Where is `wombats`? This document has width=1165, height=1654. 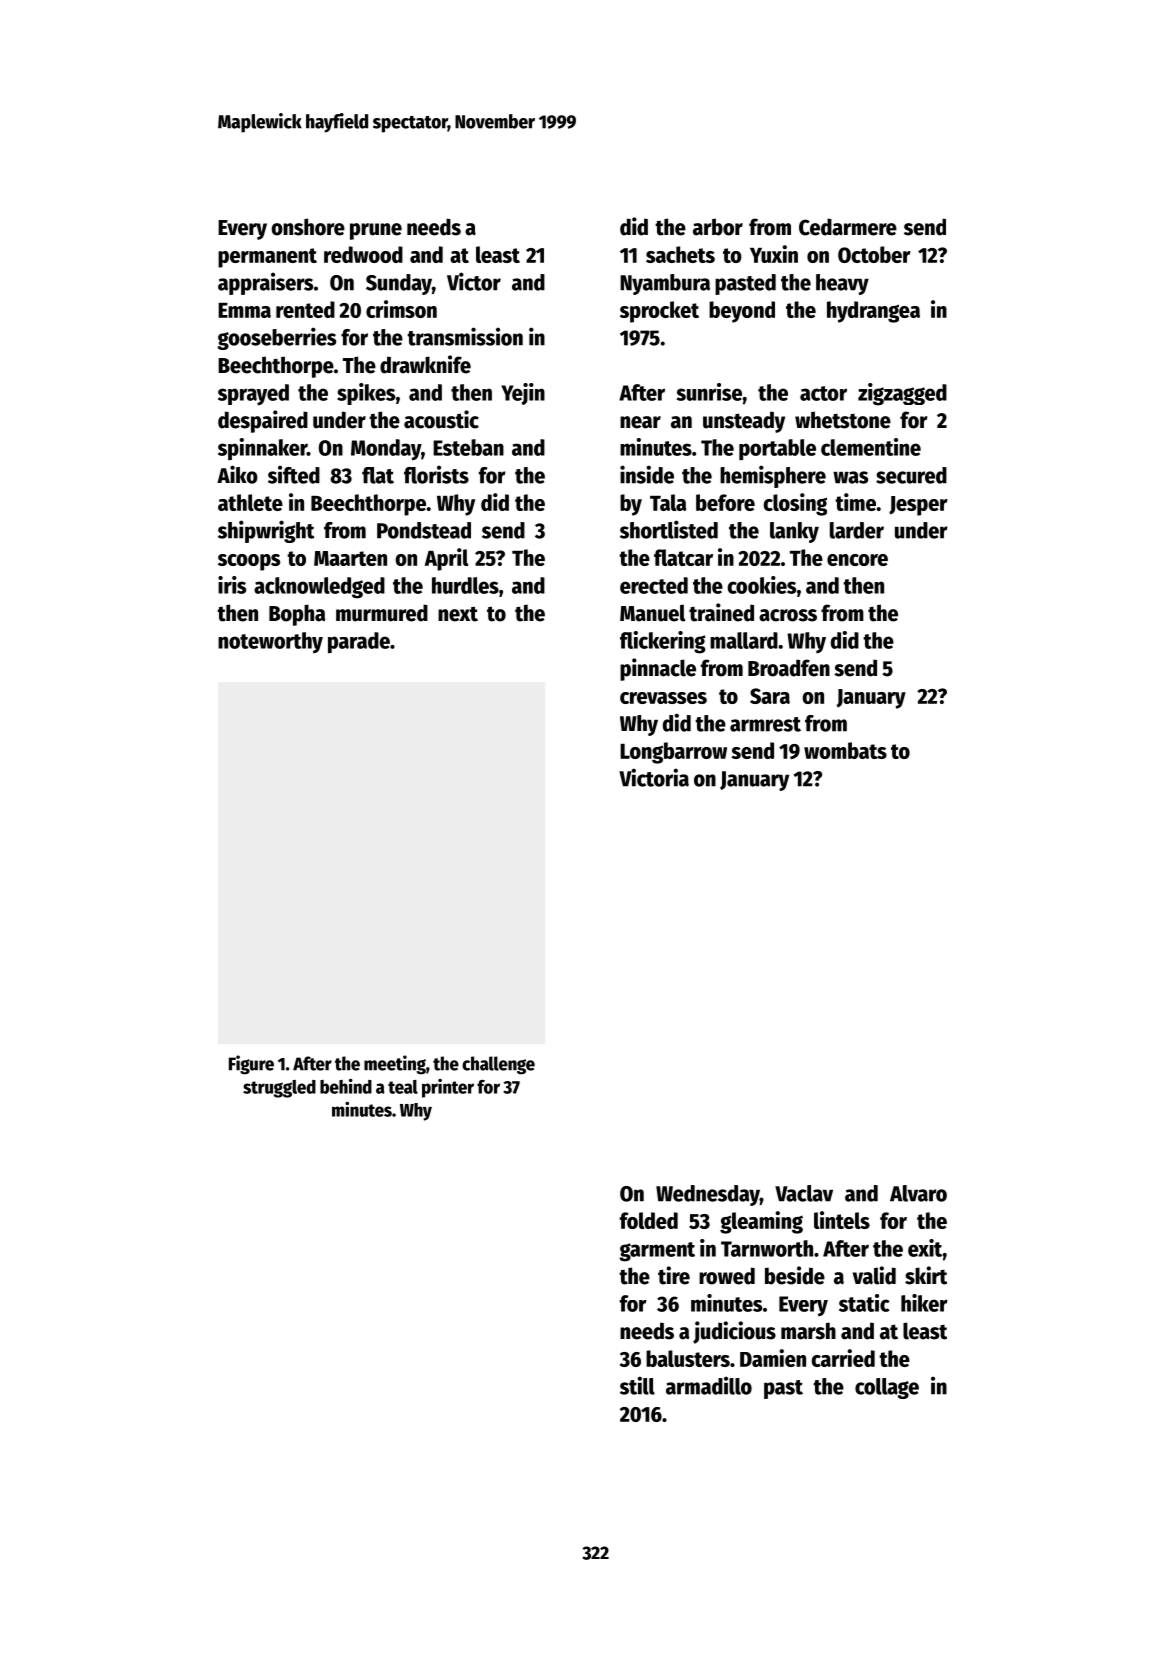 wombats is located at coordinates (845, 750).
